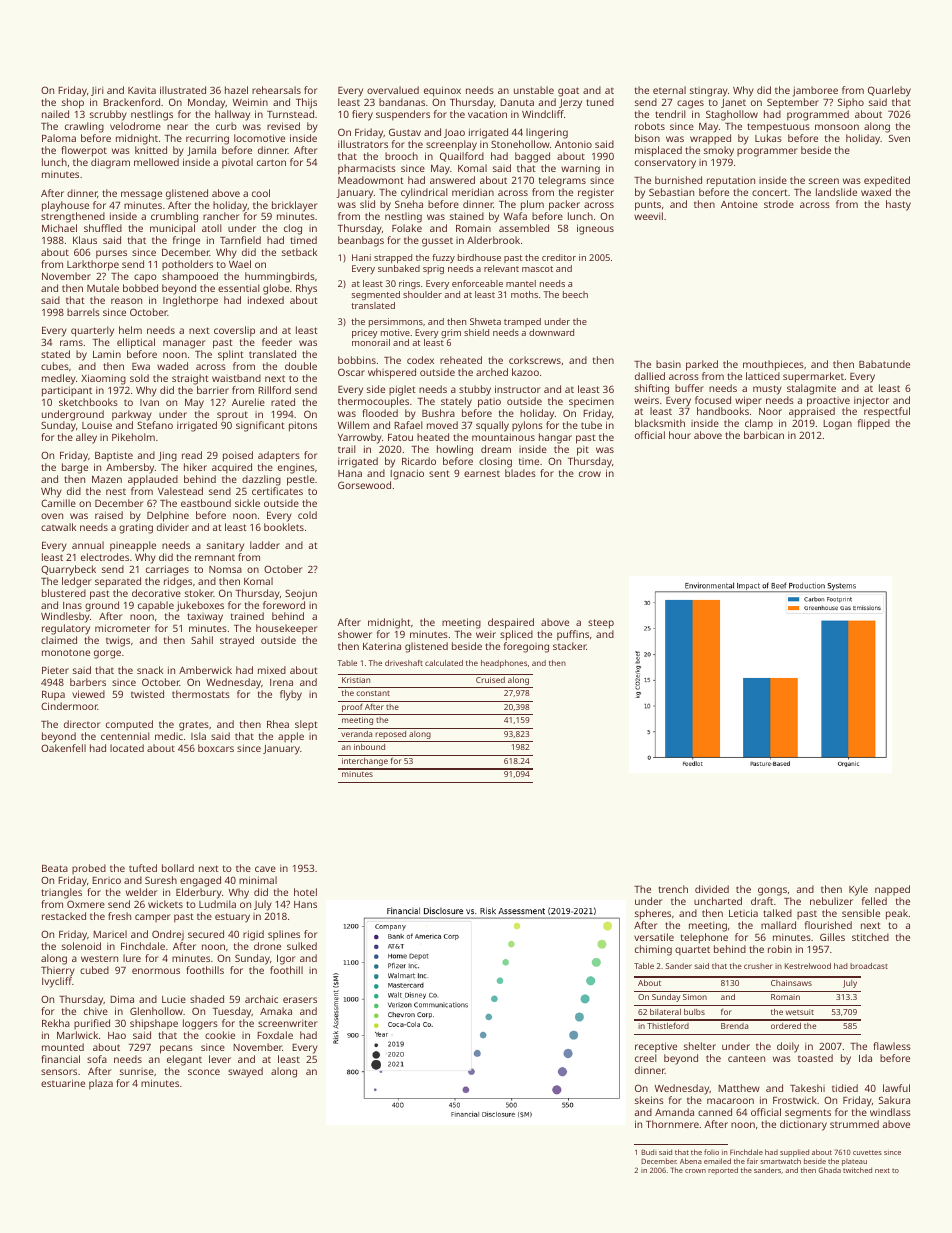 The height and width of the screenshot is (1233, 952). I want to click on hasty, so click(898, 205).
